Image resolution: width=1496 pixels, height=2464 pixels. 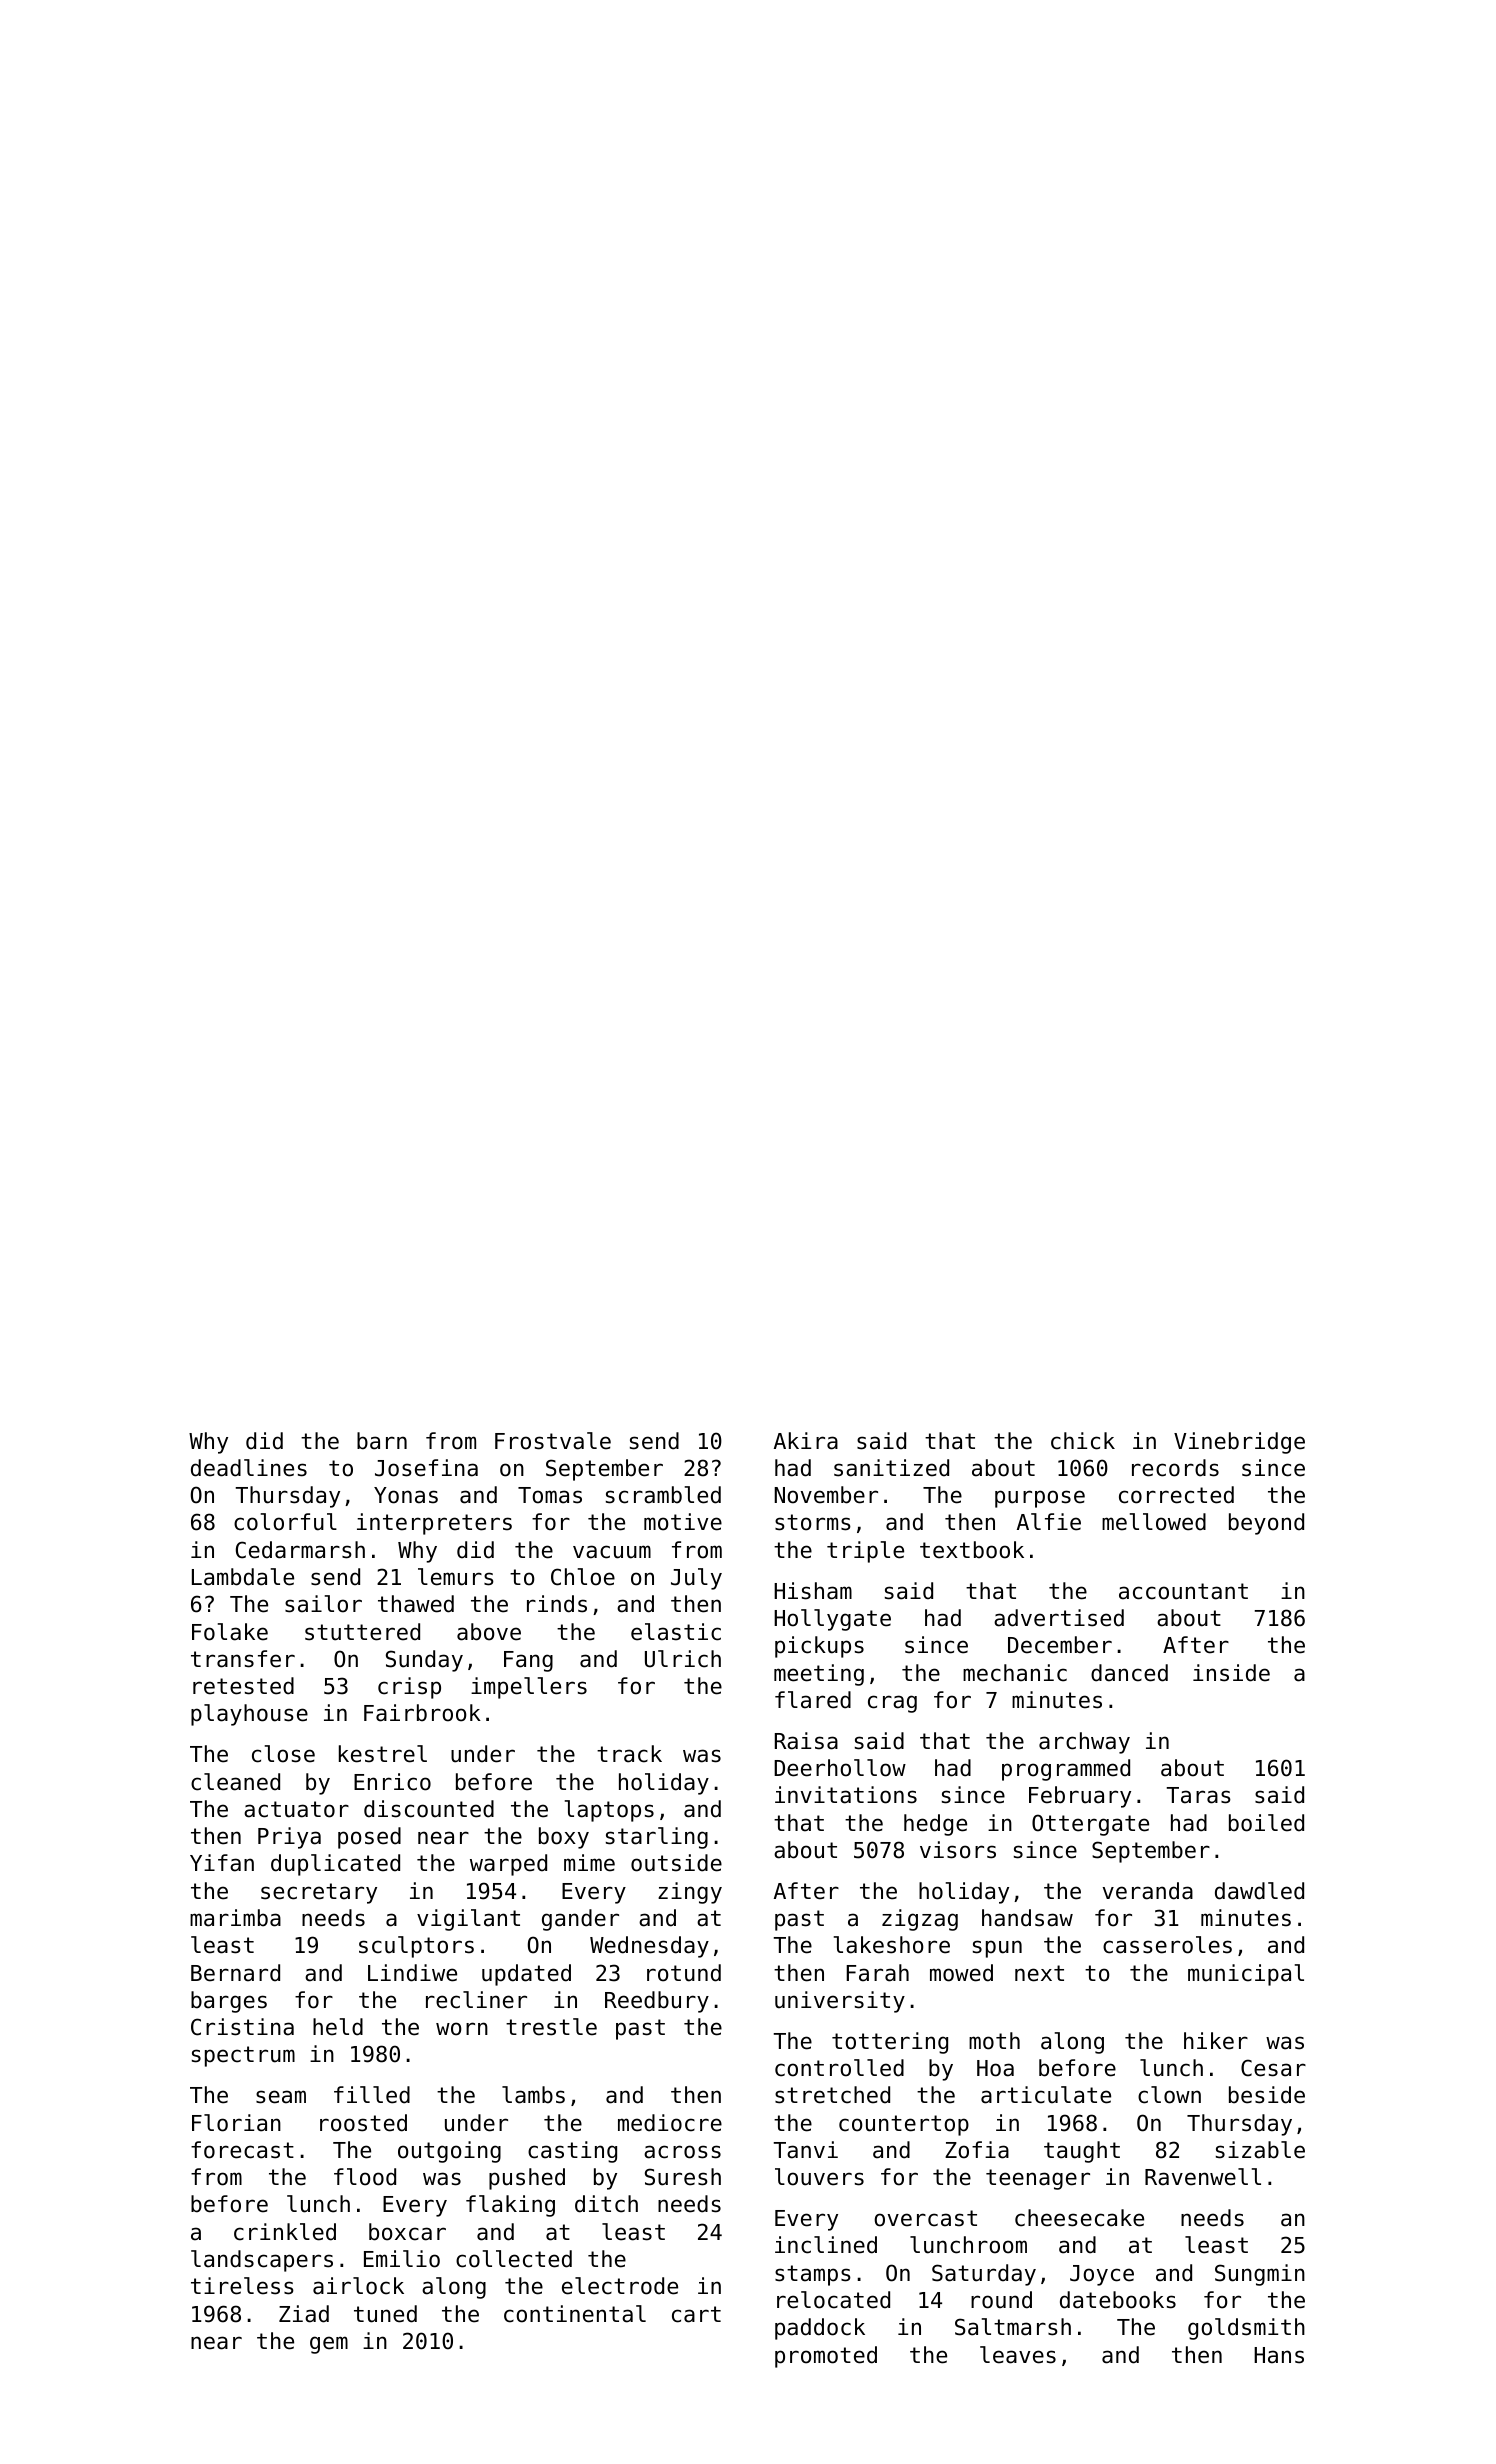 I want to click on close, so click(x=283, y=1754).
